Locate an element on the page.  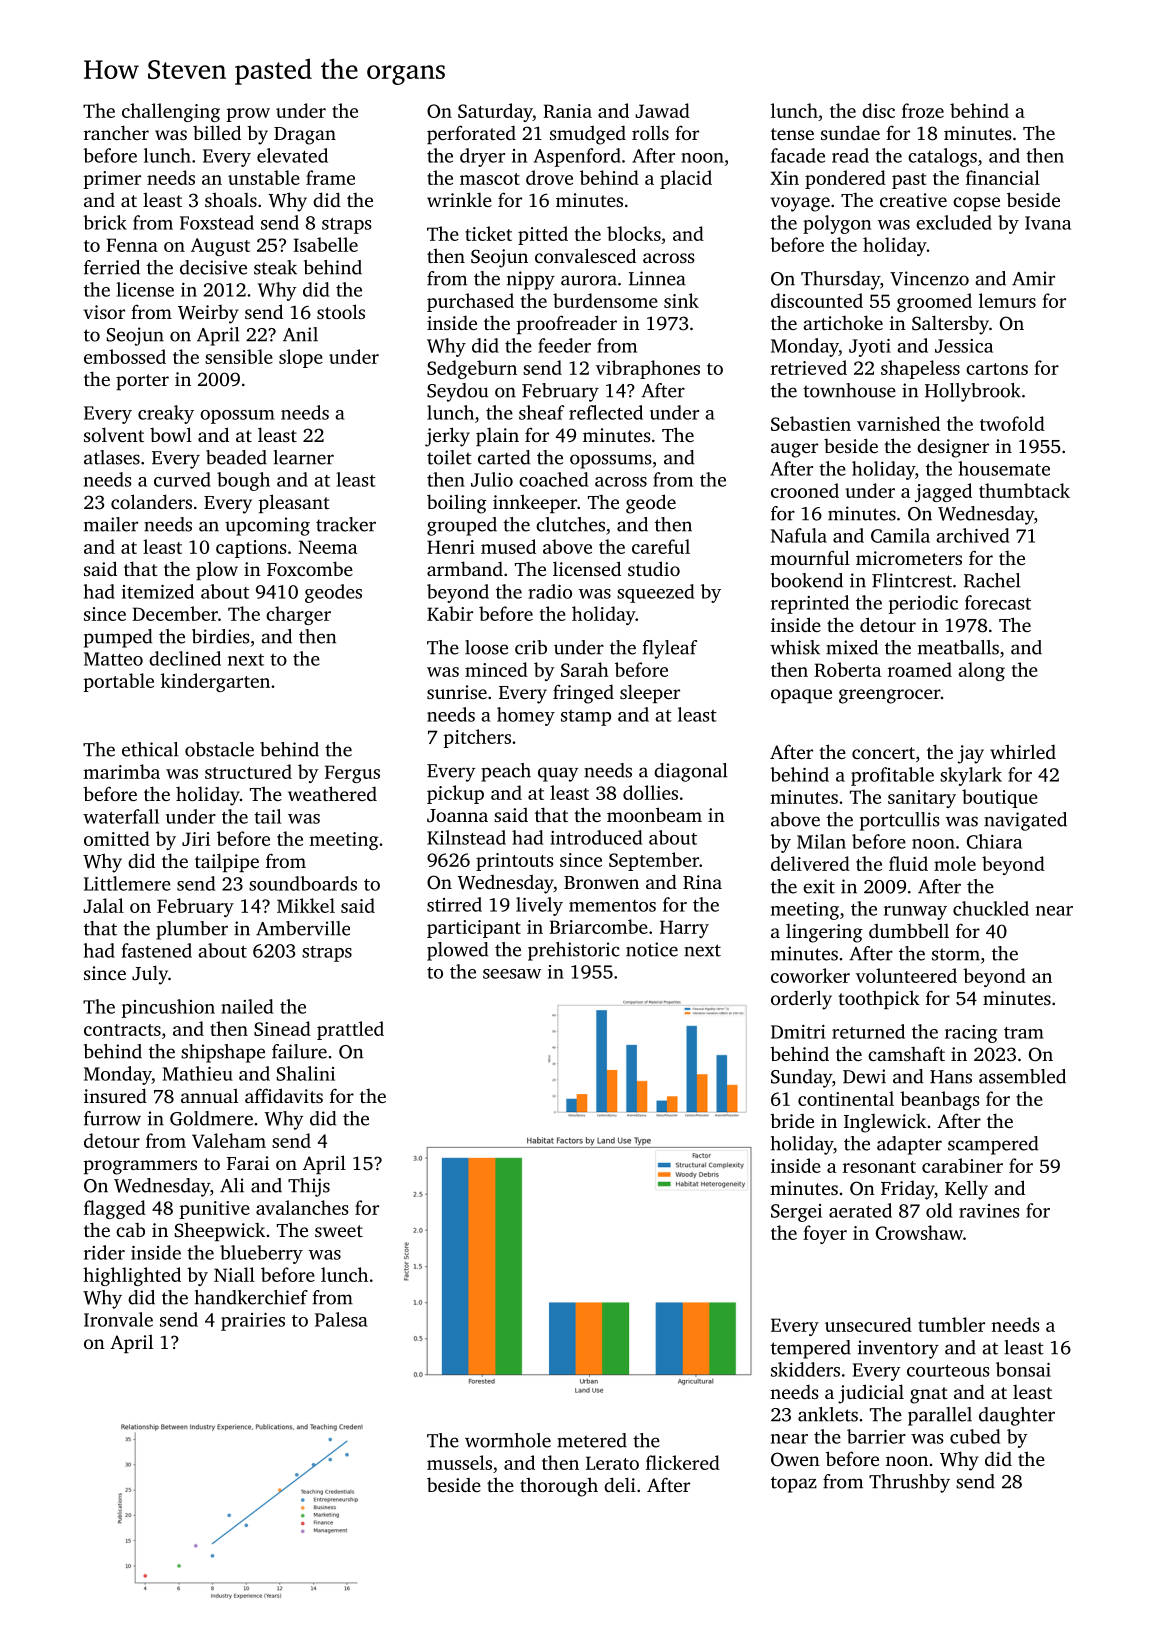
toilet is located at coordinates (449, 457).
